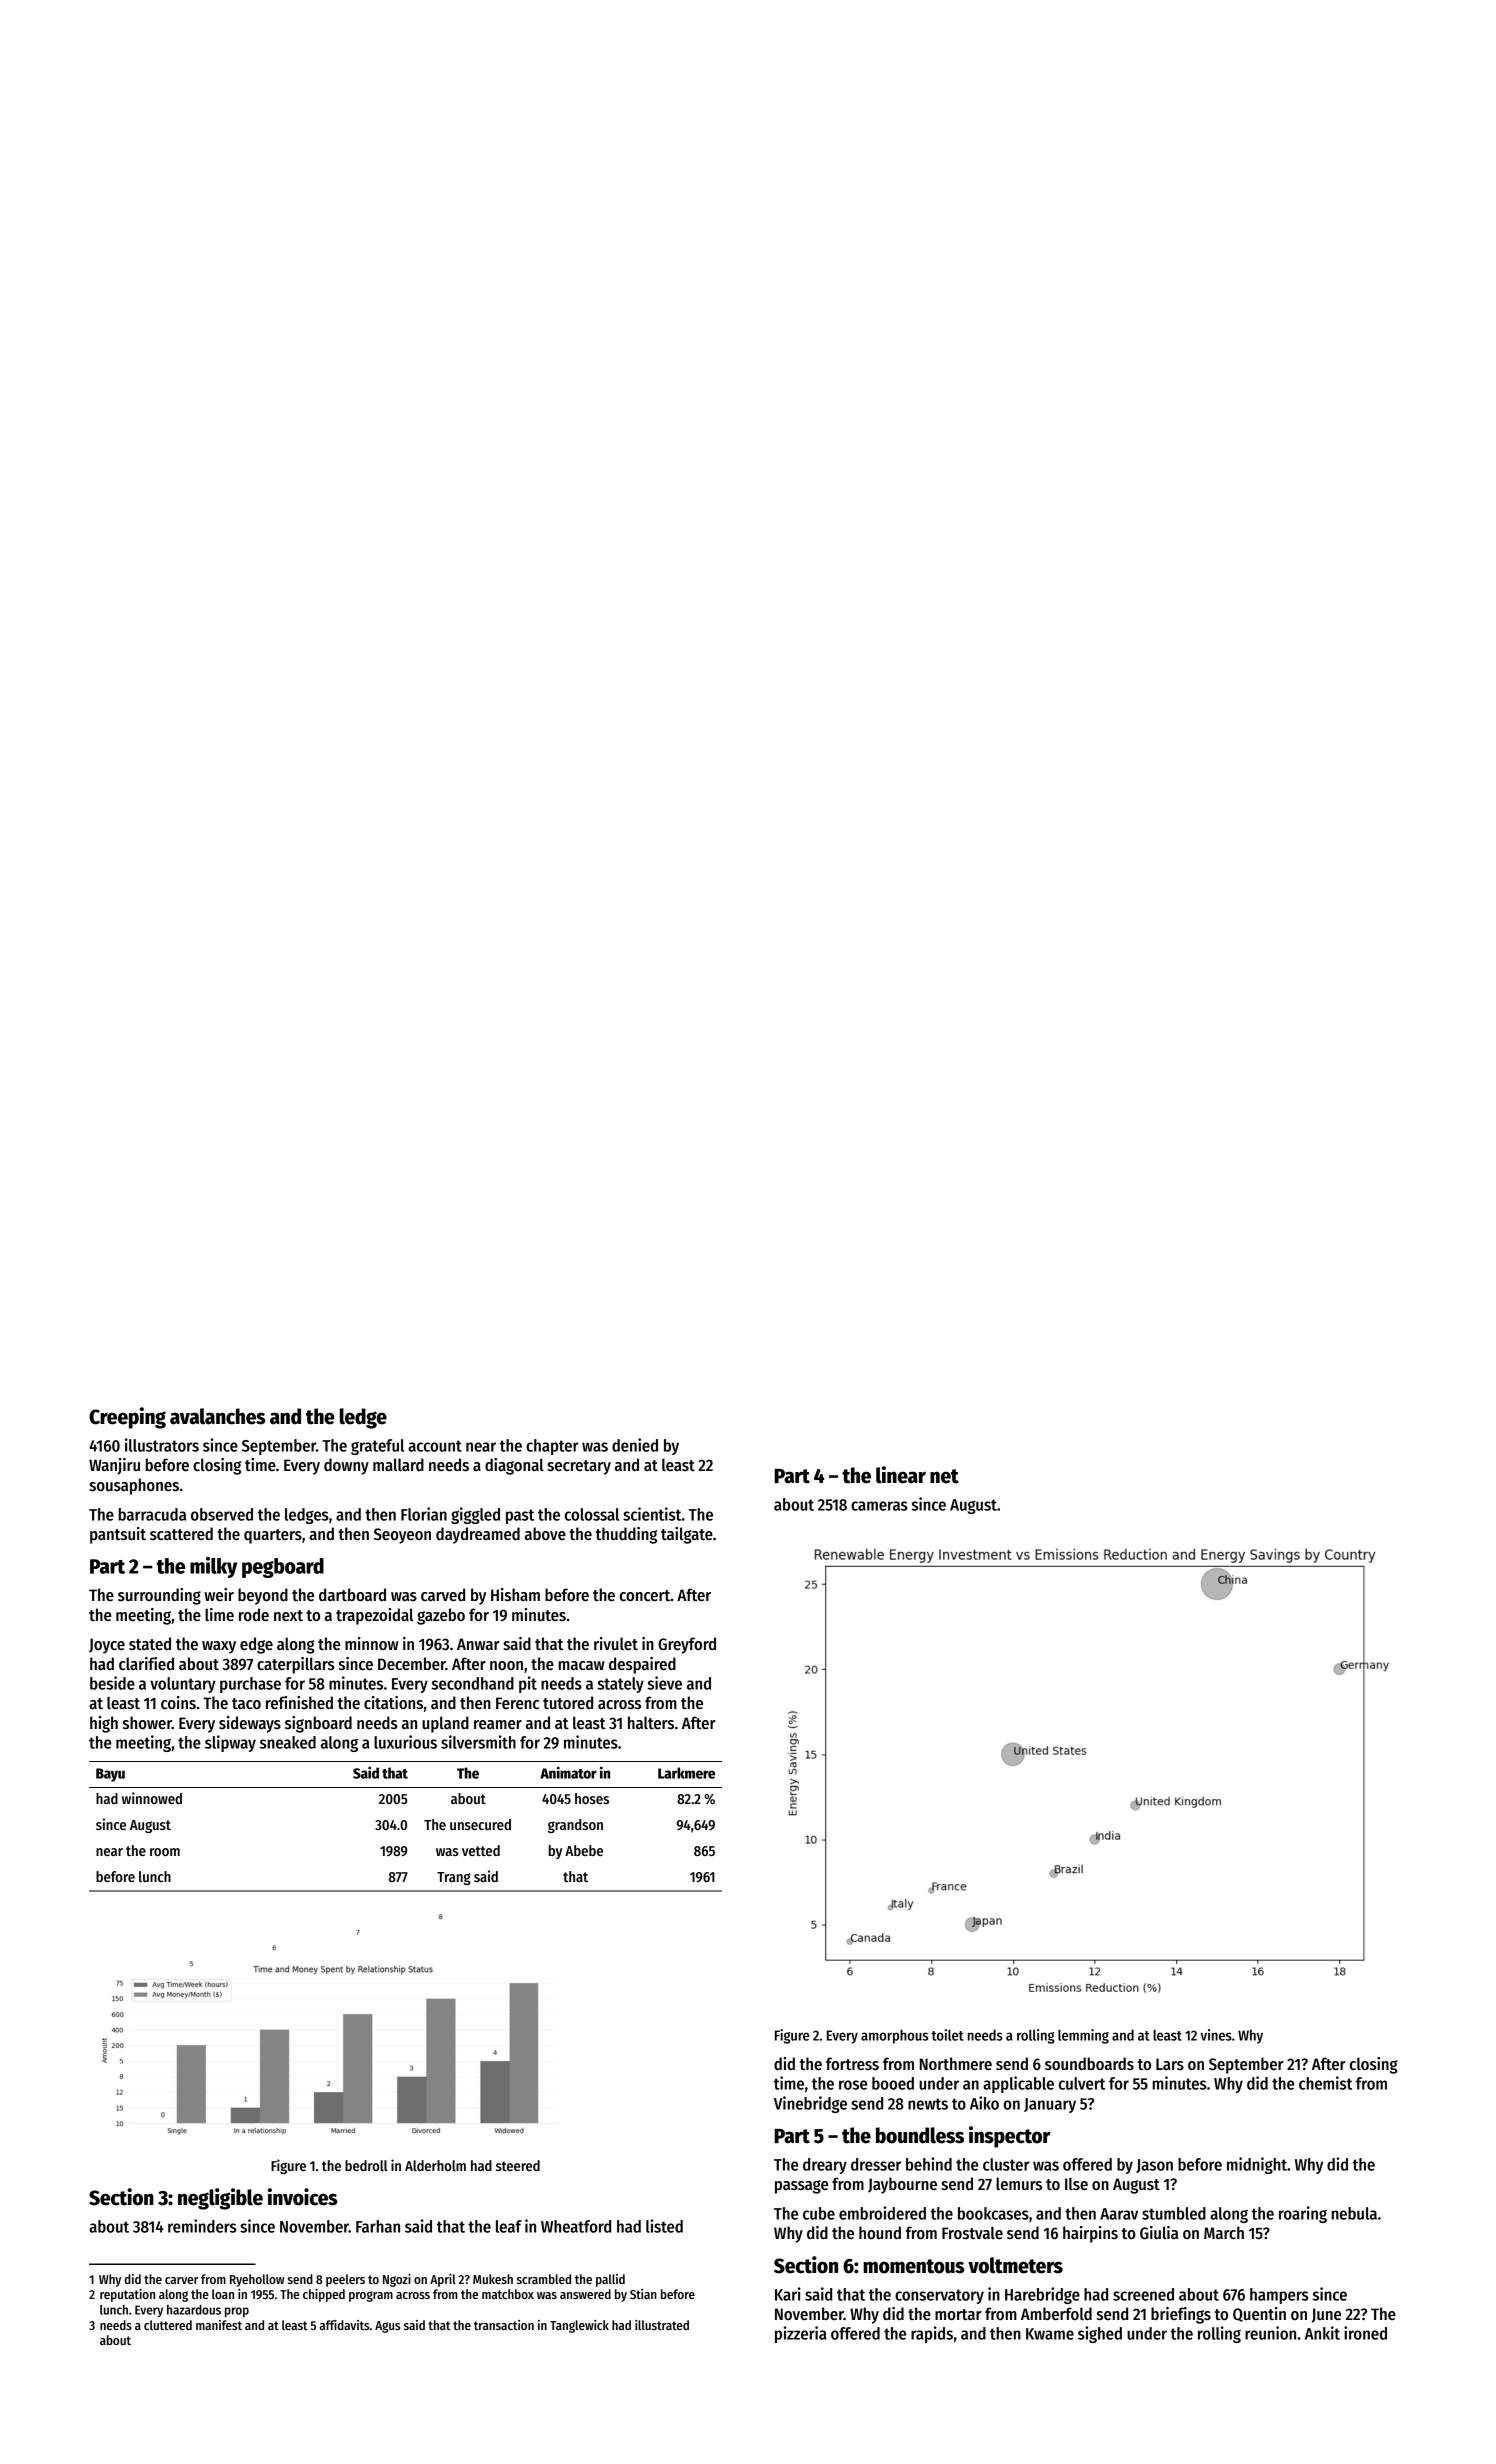 Image resolution: width=1496 pixels, height=2464 pixels. What do you see at coordinates (110, 1775) in the image?
I see `Bayu` at bounding box center [110, 1775].
